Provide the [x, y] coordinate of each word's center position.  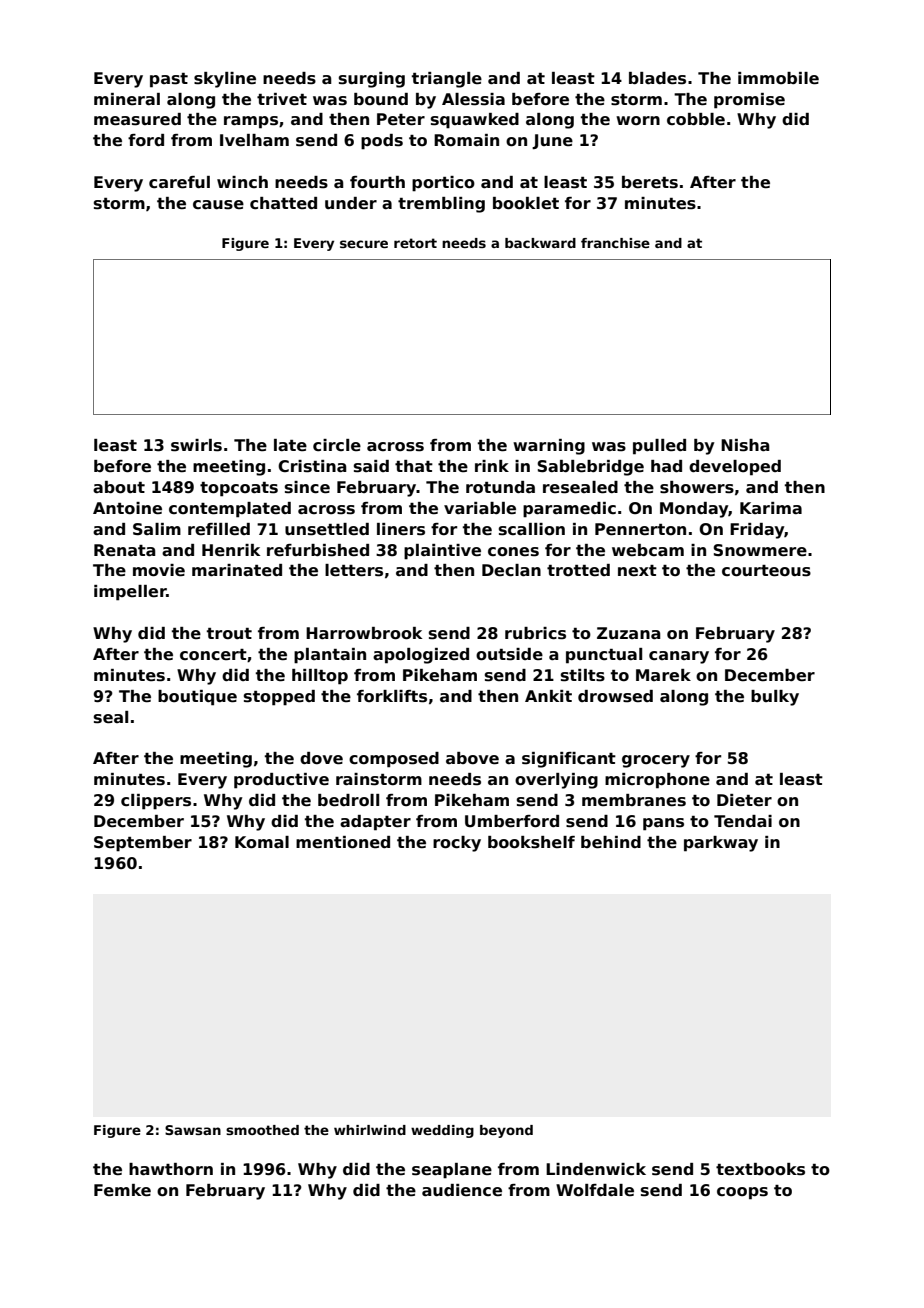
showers [697, 487]
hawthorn [171, 1169]
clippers [156, 802]
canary [679, 657]
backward [540, 243]
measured [137, 119]
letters [354, 570]
